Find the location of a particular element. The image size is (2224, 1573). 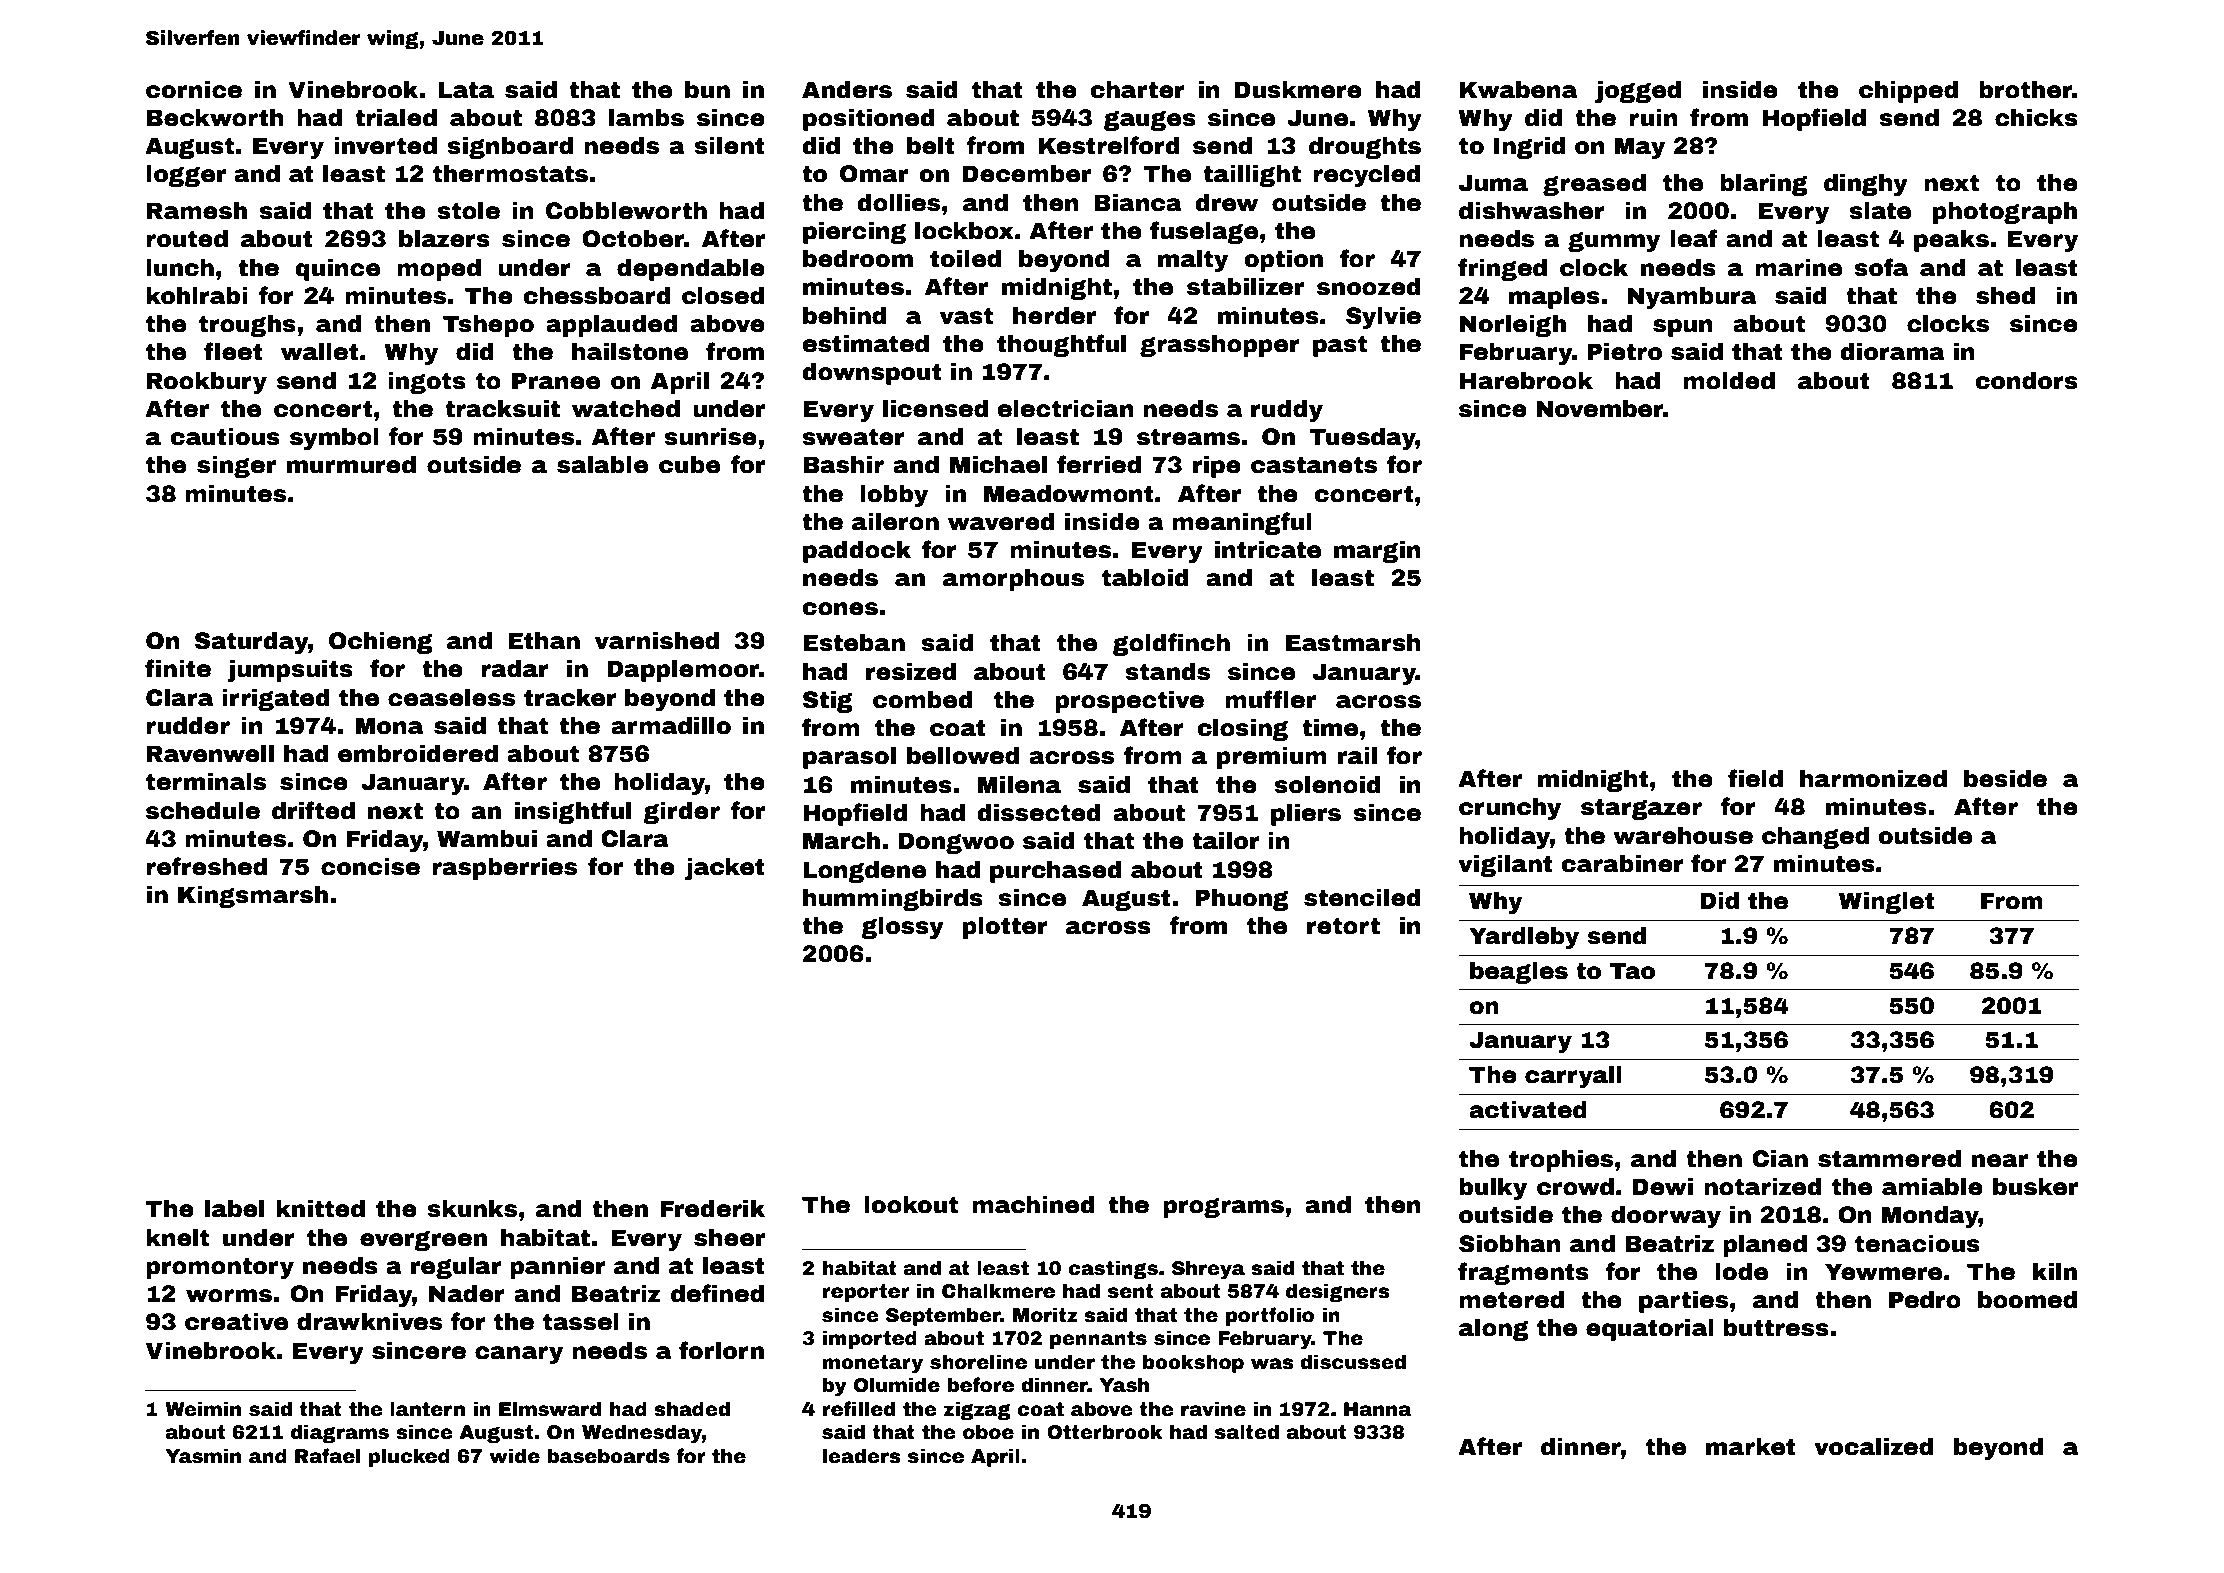

retort is located at coordinates (1343, 926).
